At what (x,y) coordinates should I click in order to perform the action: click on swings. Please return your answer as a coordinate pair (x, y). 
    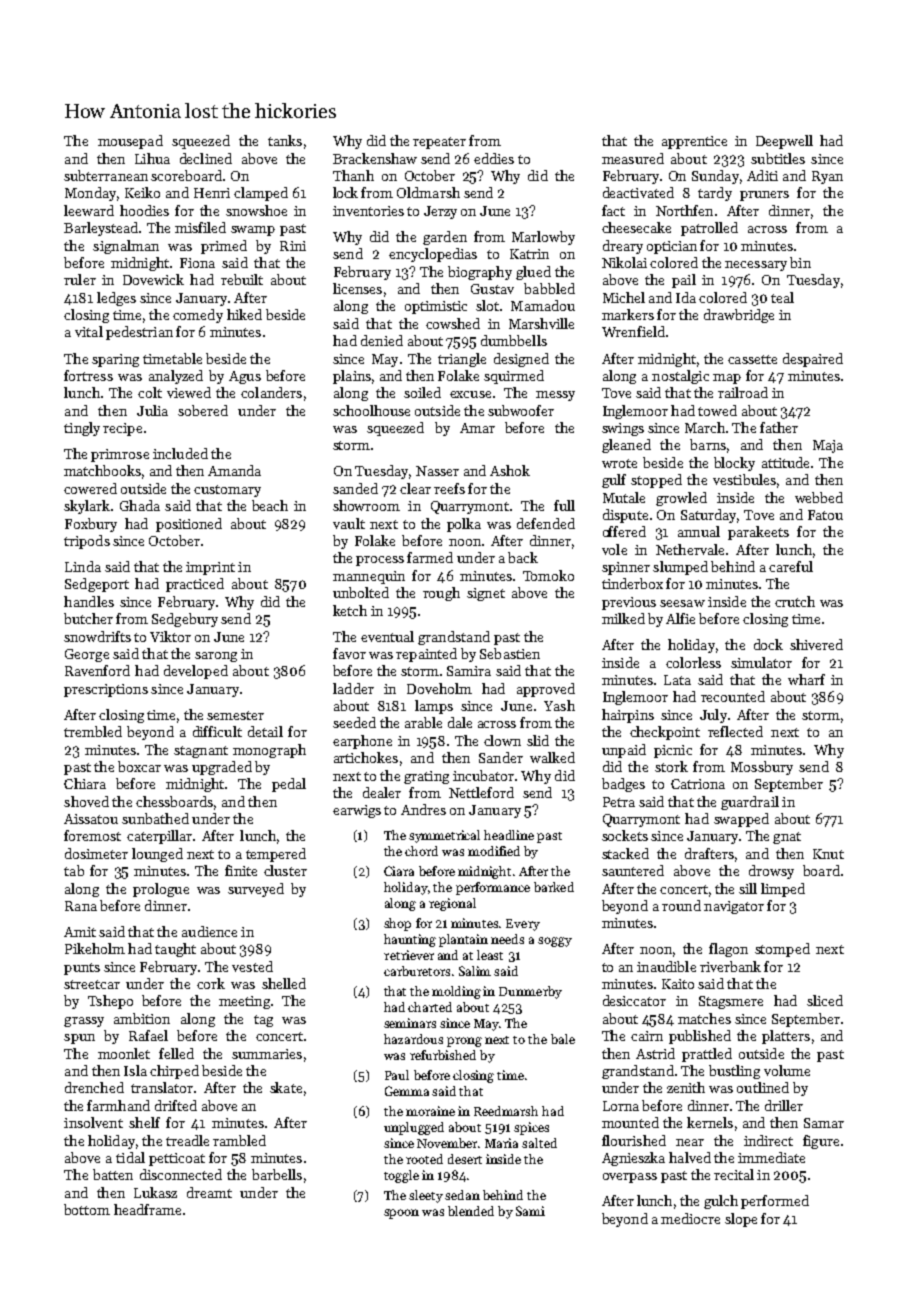
    Looking at the image, I should click on (623, 429).
